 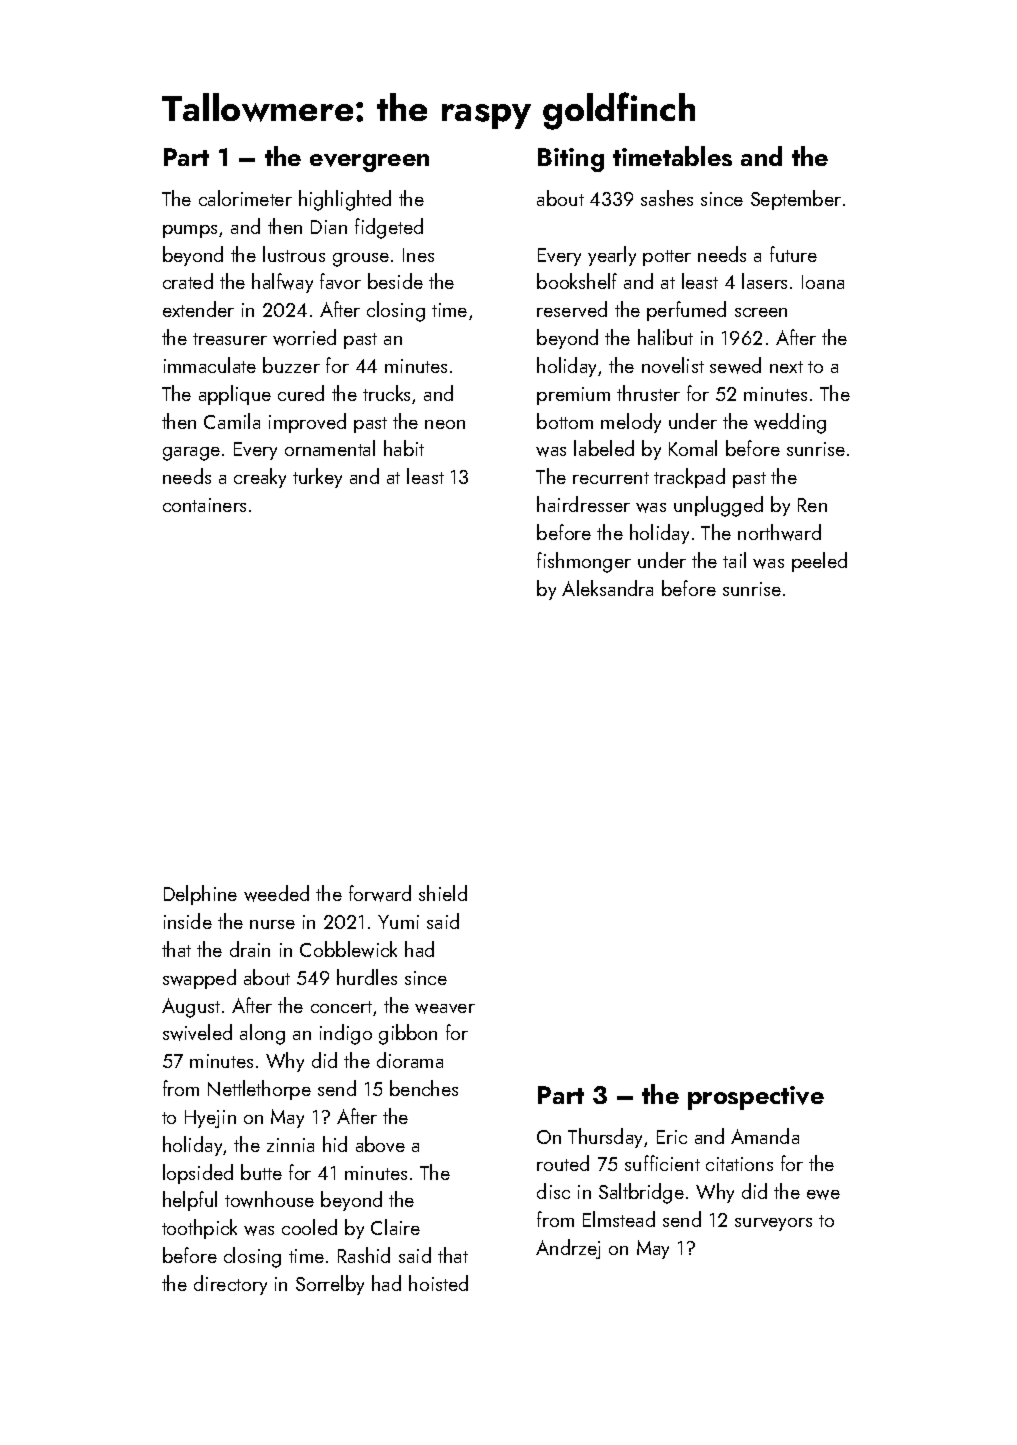 What do you see at coordinates (191, 454) in the document?
I see `garage` at bounding box center [191, 454].
